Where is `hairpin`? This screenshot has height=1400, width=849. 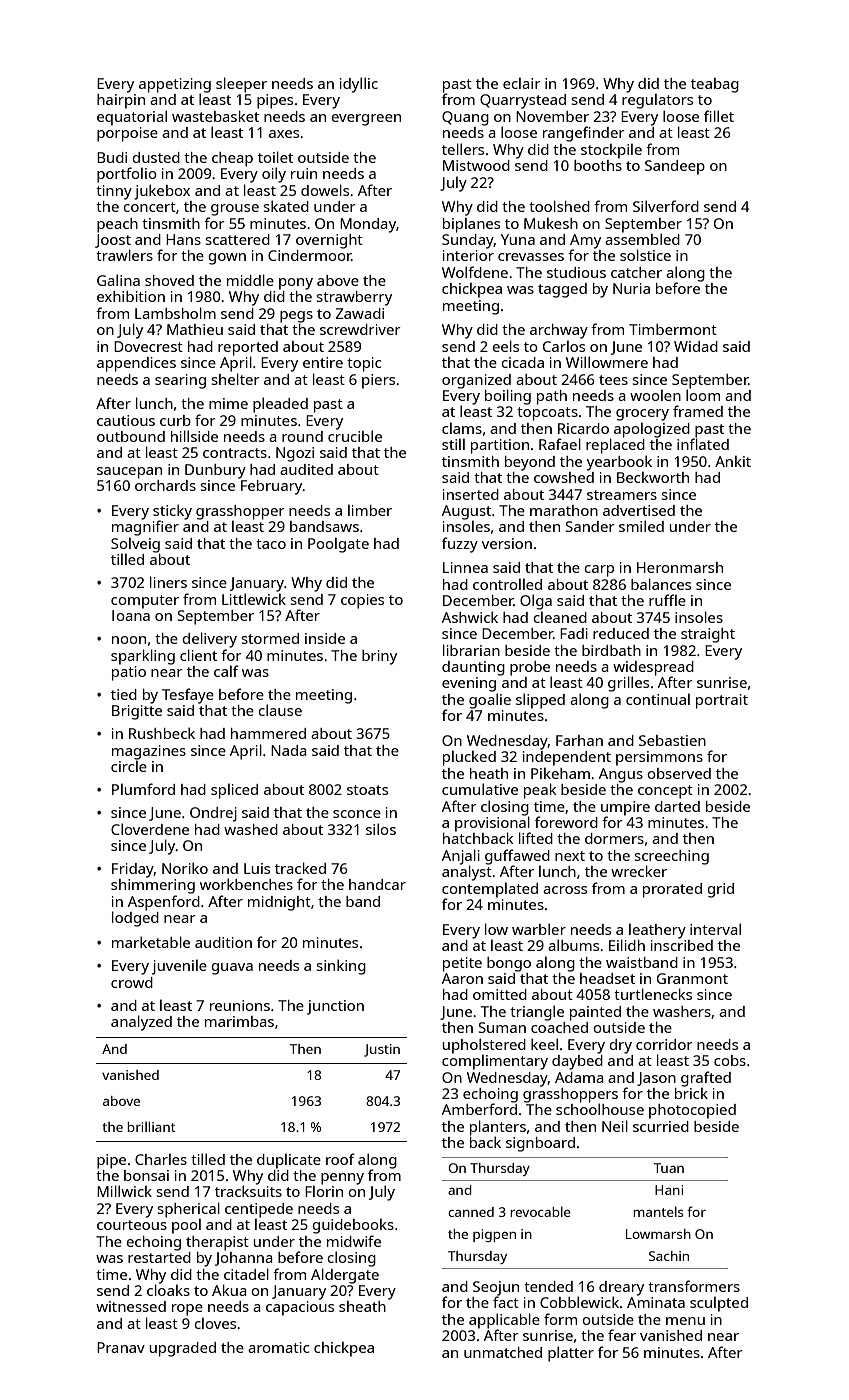
hairpin is located at coordinates (121, 101).
